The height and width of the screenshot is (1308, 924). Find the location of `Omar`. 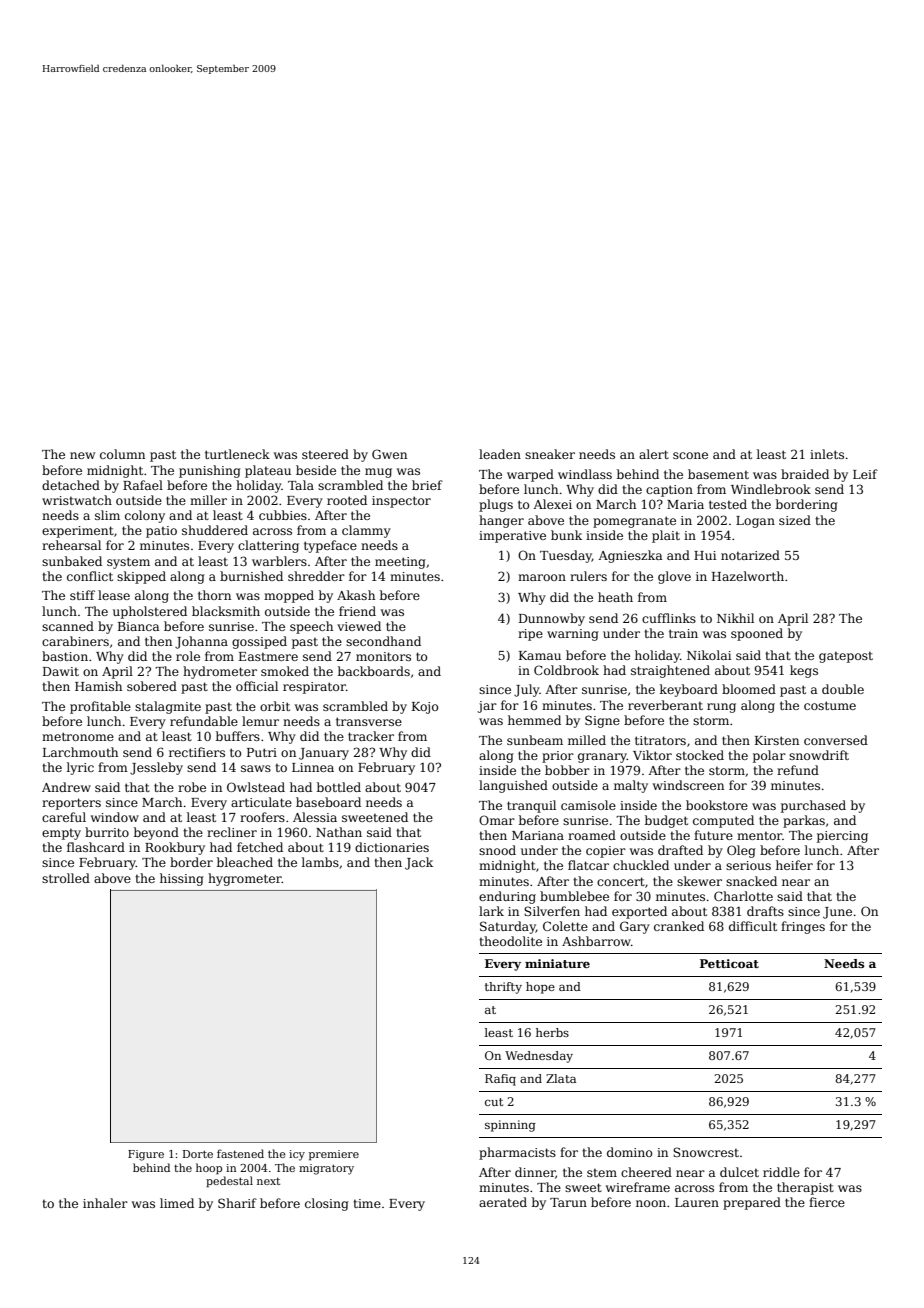

Omar is located at coordinates (497, 820).
